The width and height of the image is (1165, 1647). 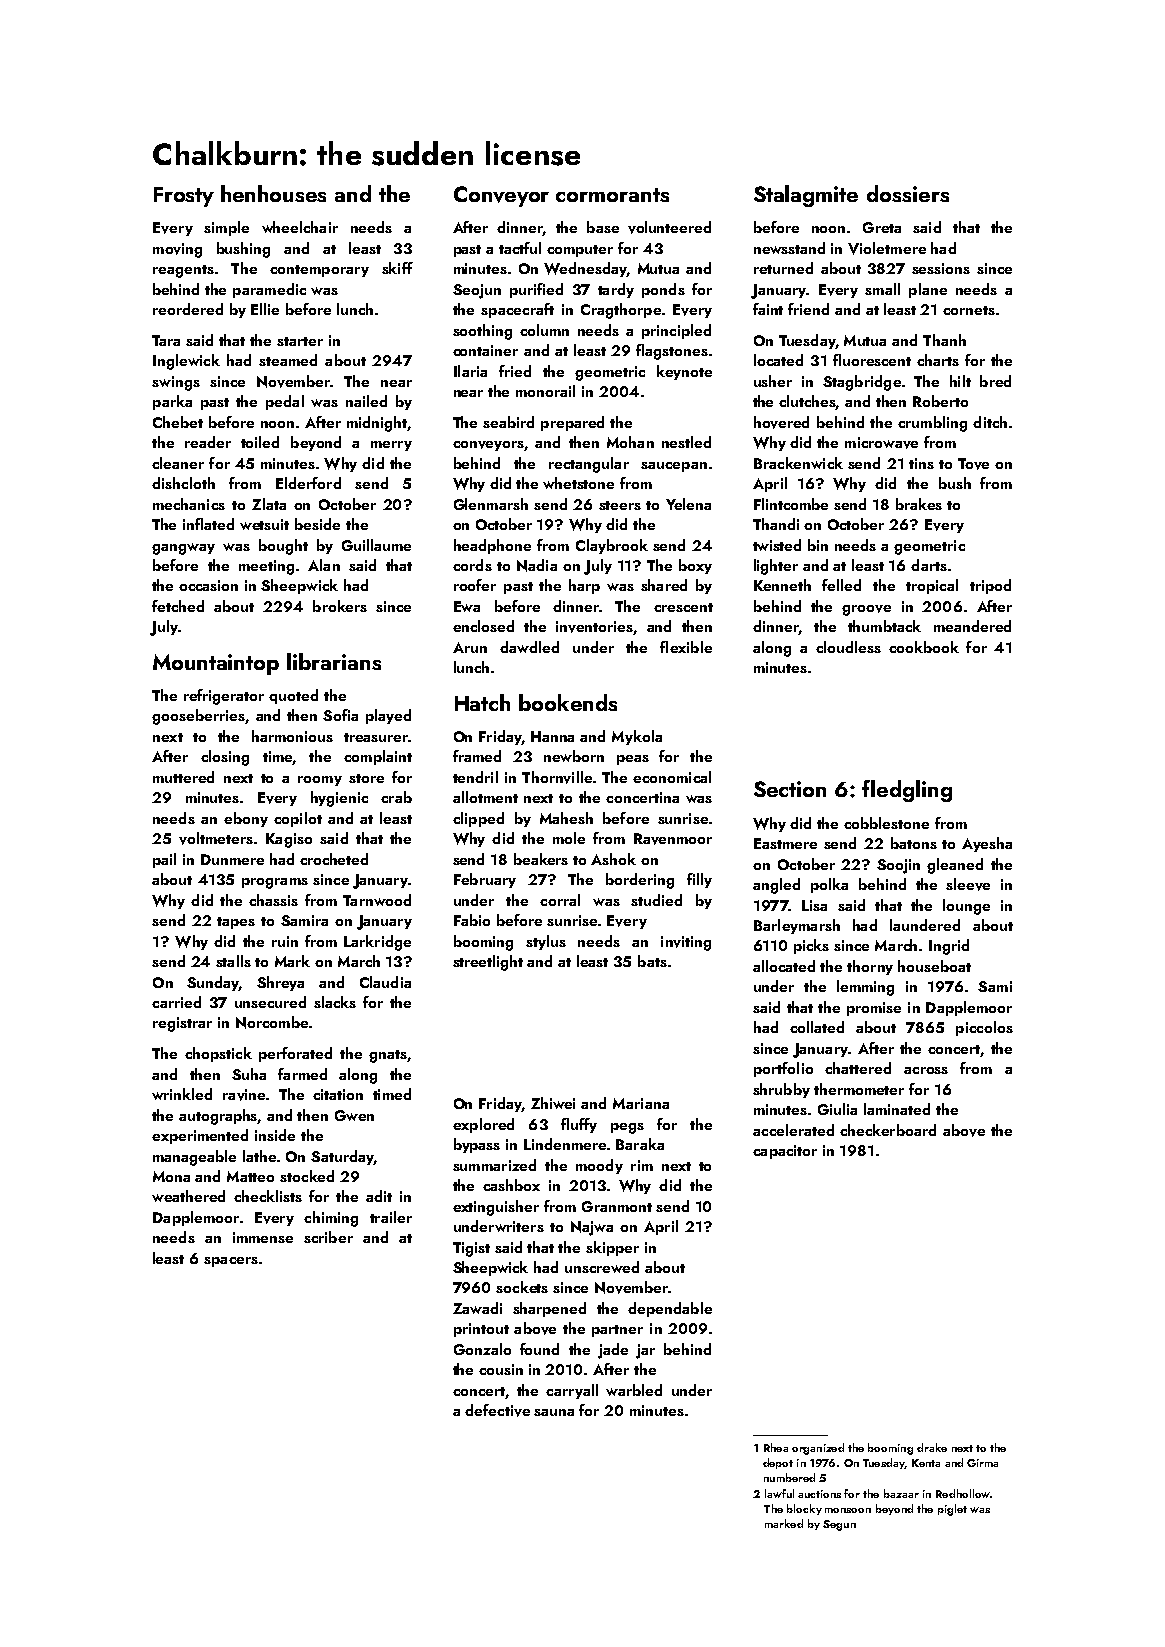 I want to click on Girma, so click(x=982, y=1463).
